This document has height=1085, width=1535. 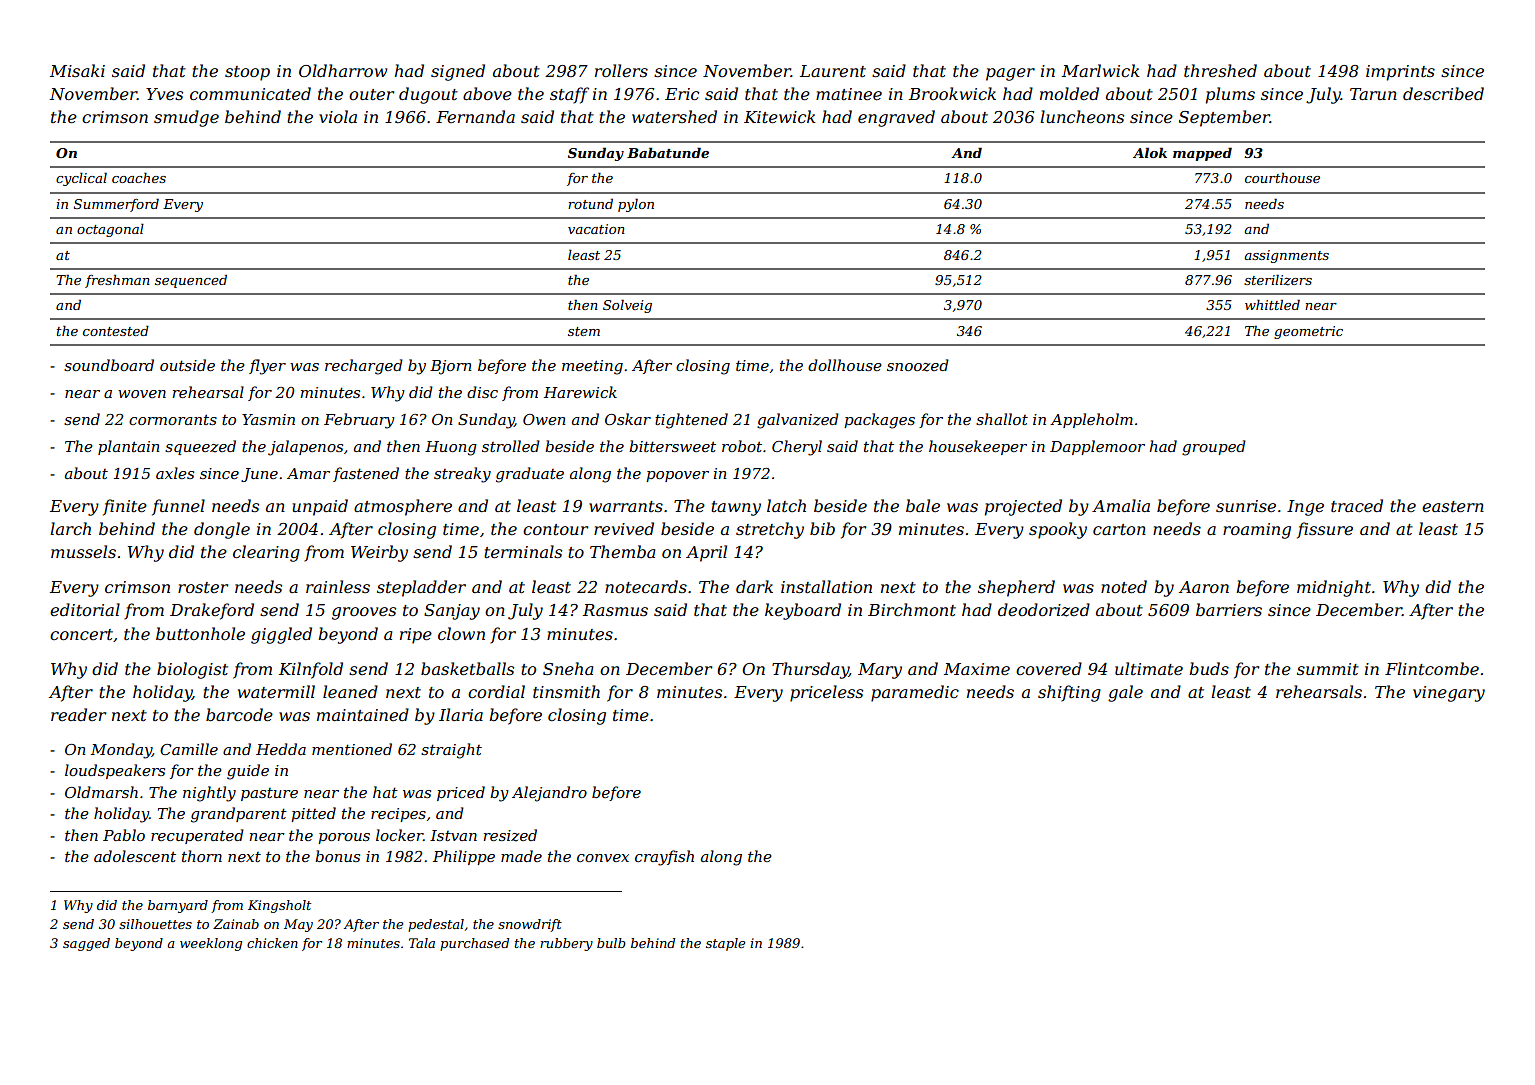 What do you see at coordinates (1124, 586) in the document?
I see `noted` at bounding box center [1124, 586].
